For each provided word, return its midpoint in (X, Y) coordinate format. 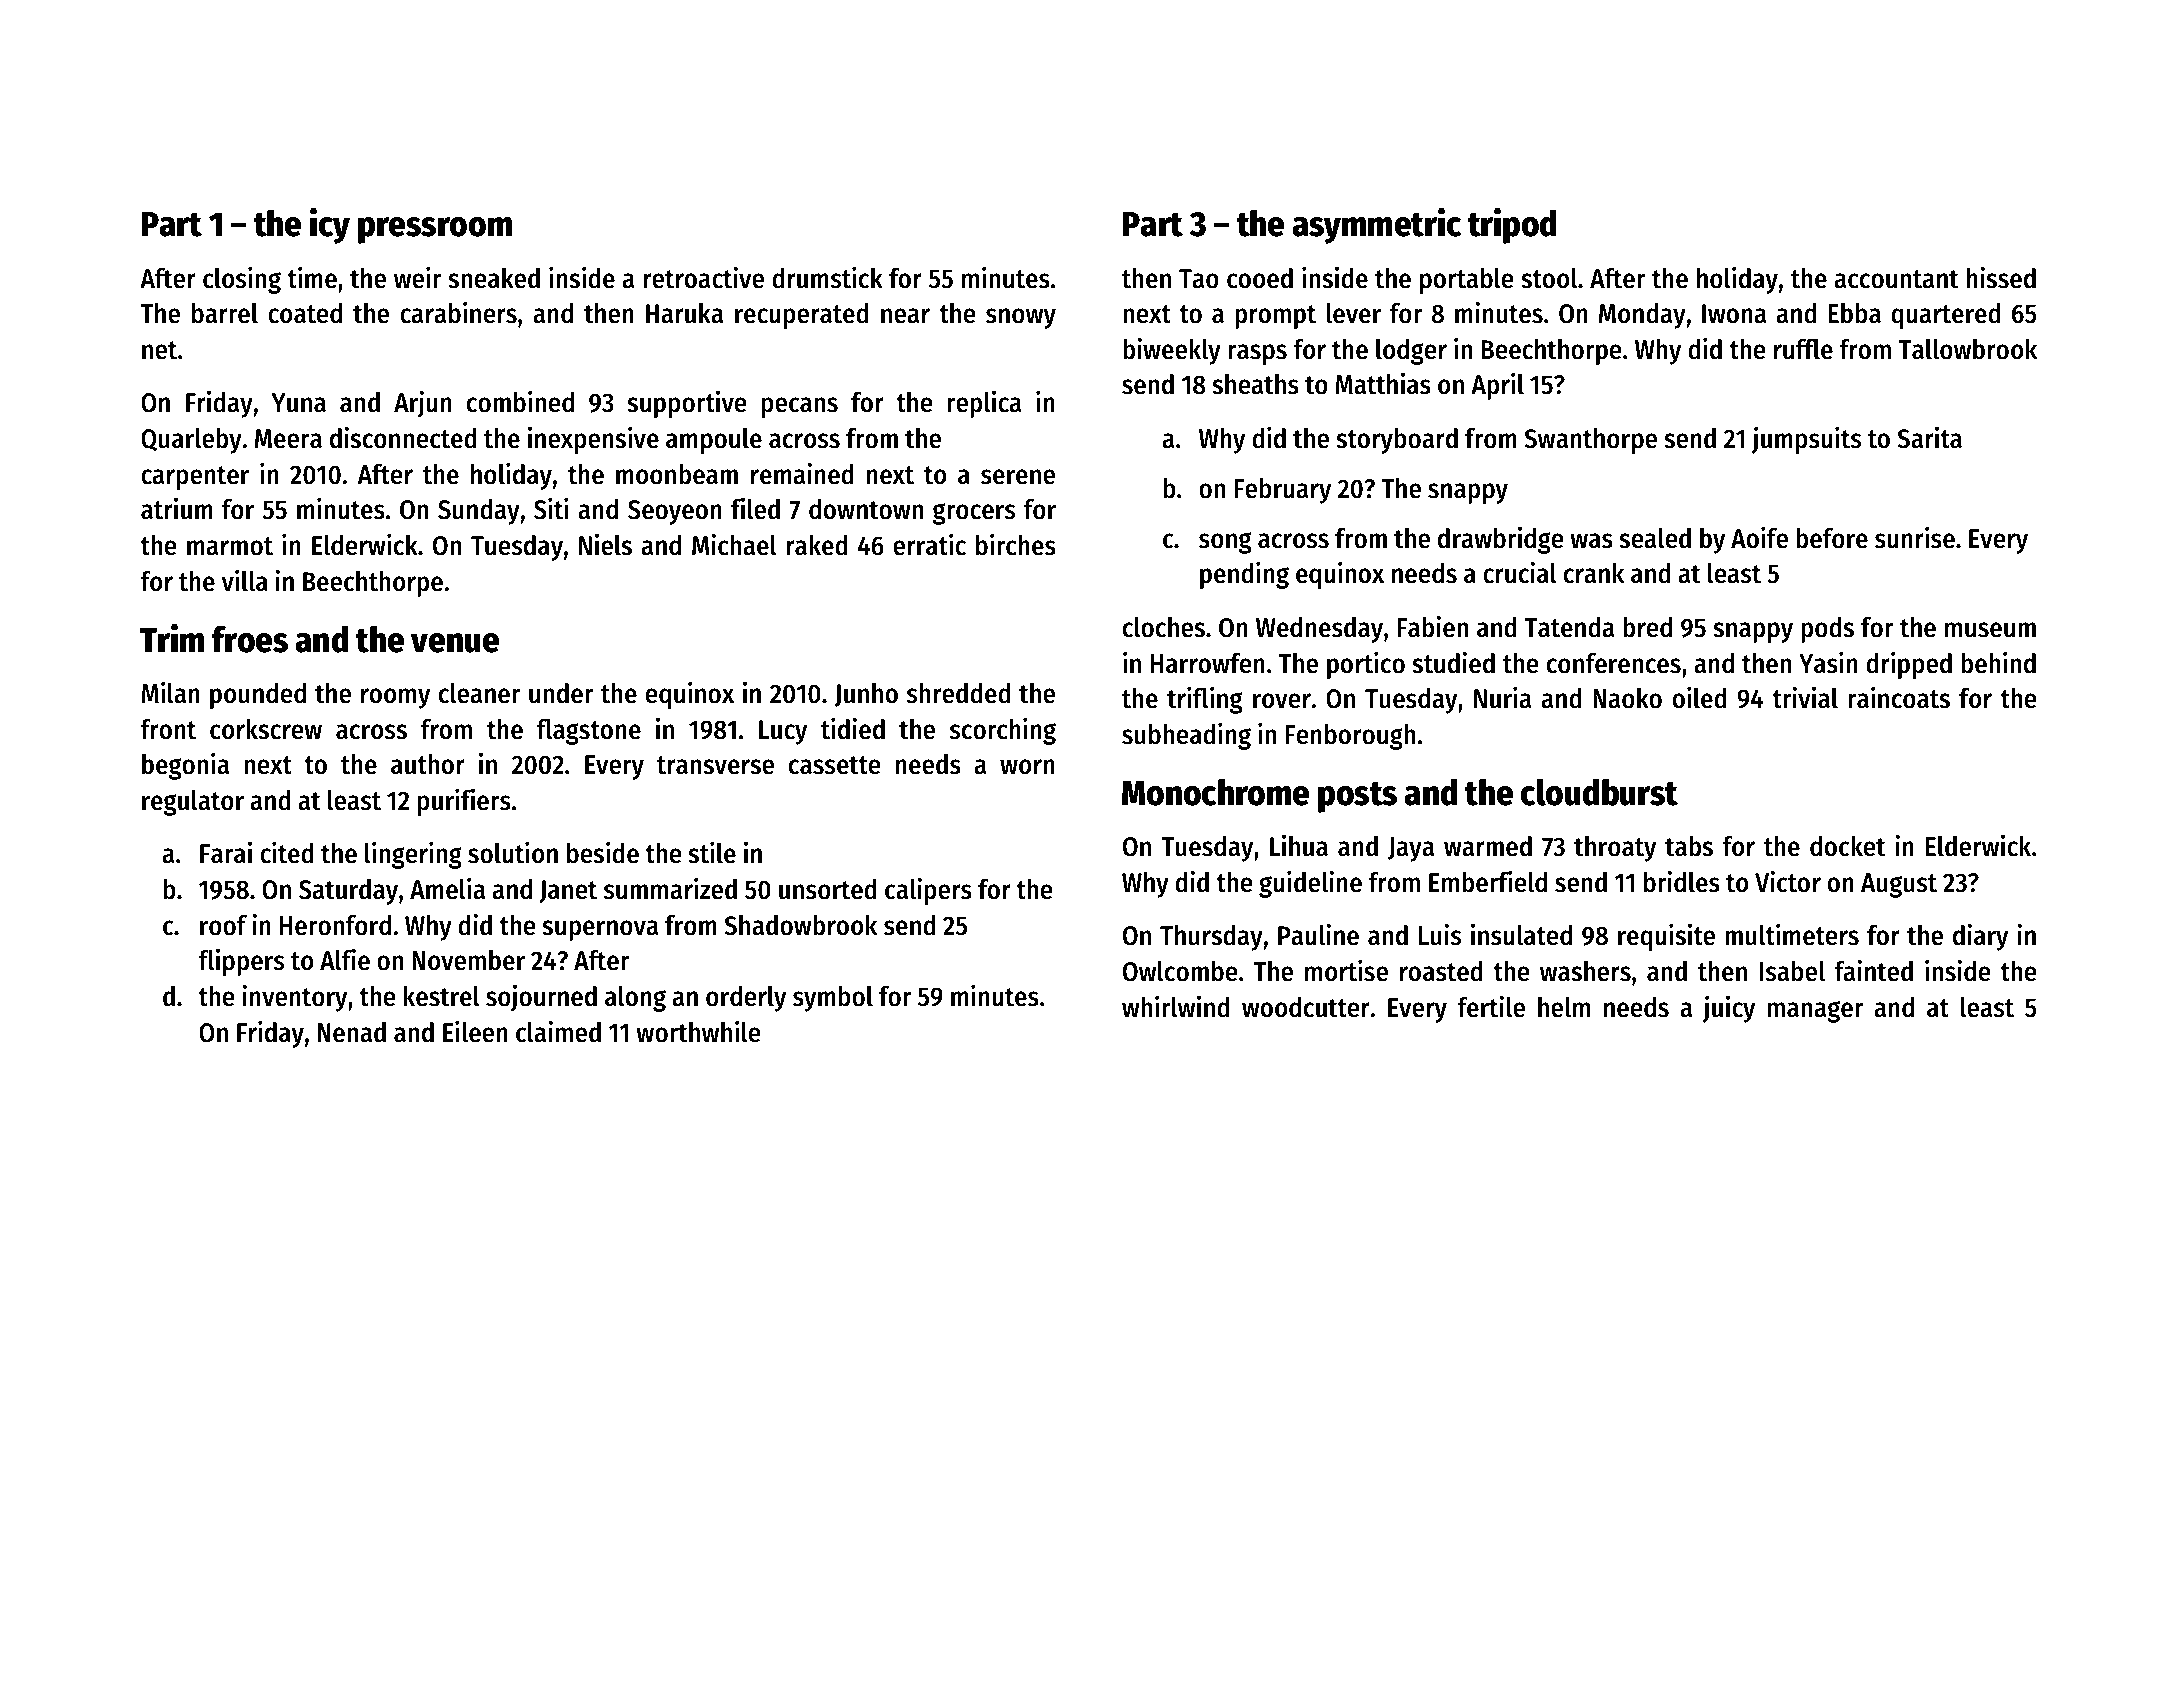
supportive (687, 404)
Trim (172, 637)
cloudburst (1599, 792)
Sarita (1929, 438)
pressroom (435, 230)
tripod (1512, 225)
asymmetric (1376, 225)
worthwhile (698, 1031)
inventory (294, 998)
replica (984, 404)
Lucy (783, 732)
